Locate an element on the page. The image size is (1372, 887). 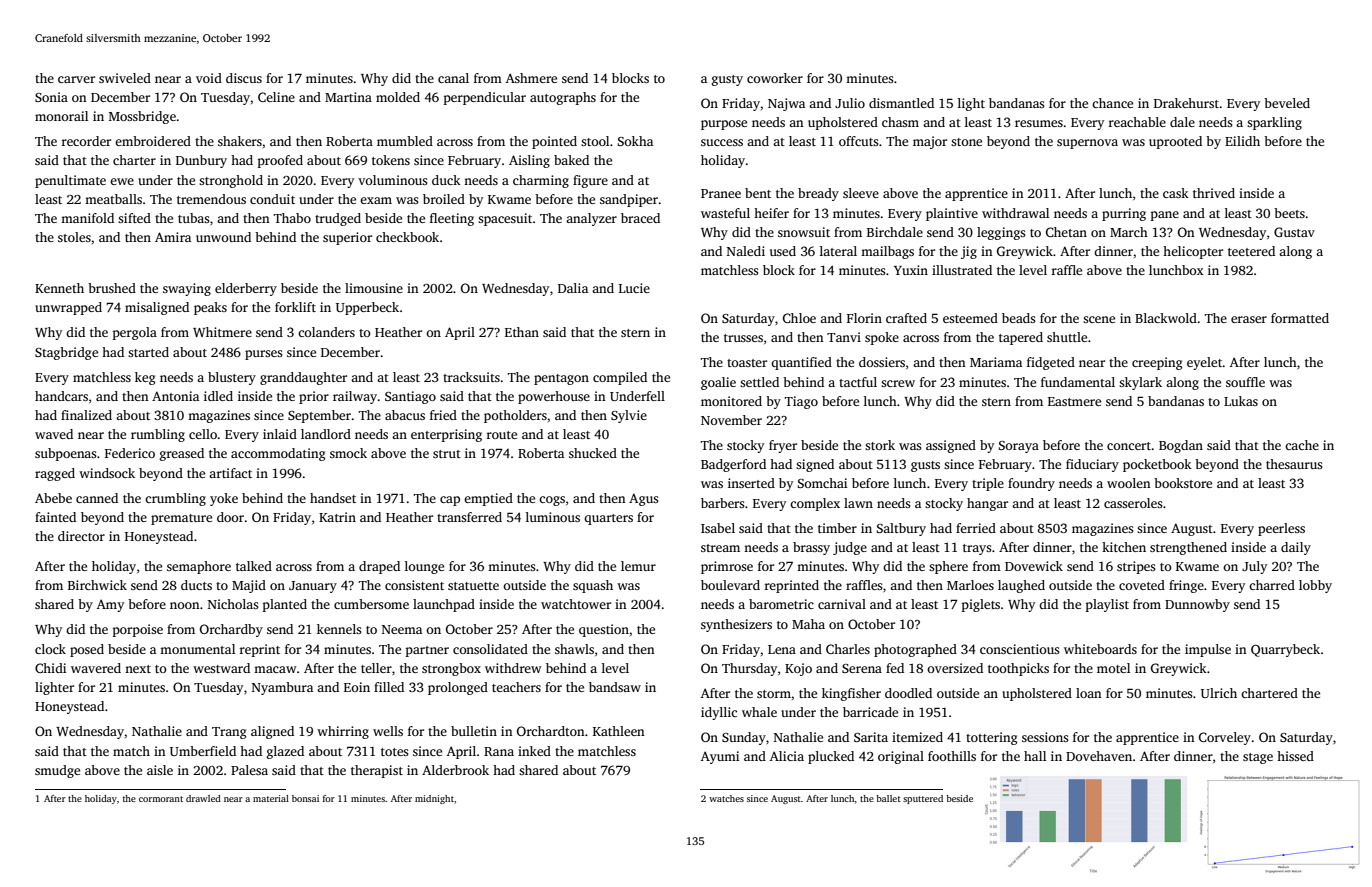
beveled is located at coordinates (1287, 103).
